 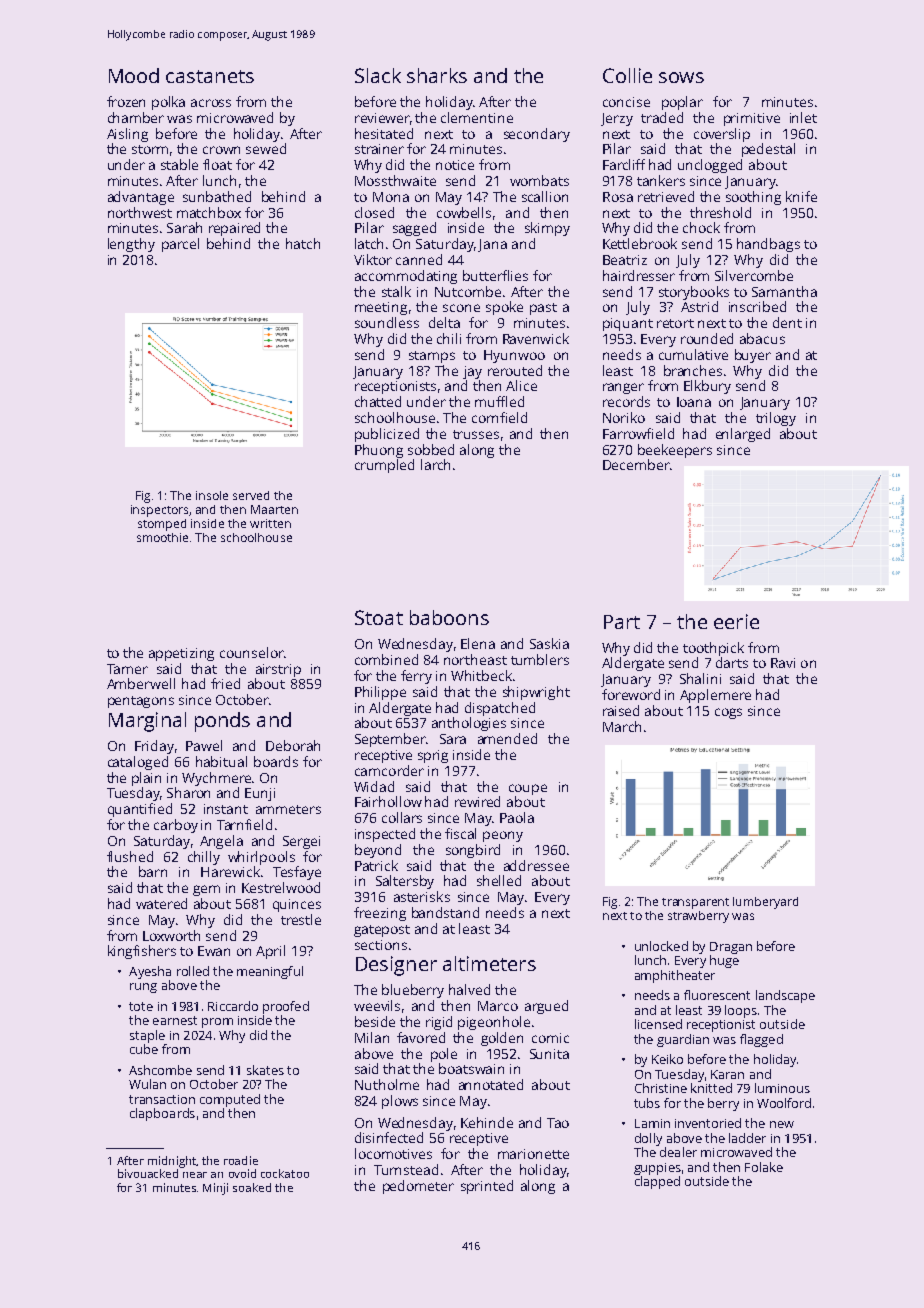 What do you see at coordinates (764, 1167) in the screenshot?
I see `Folake` at bounding box center [764, 1167].
